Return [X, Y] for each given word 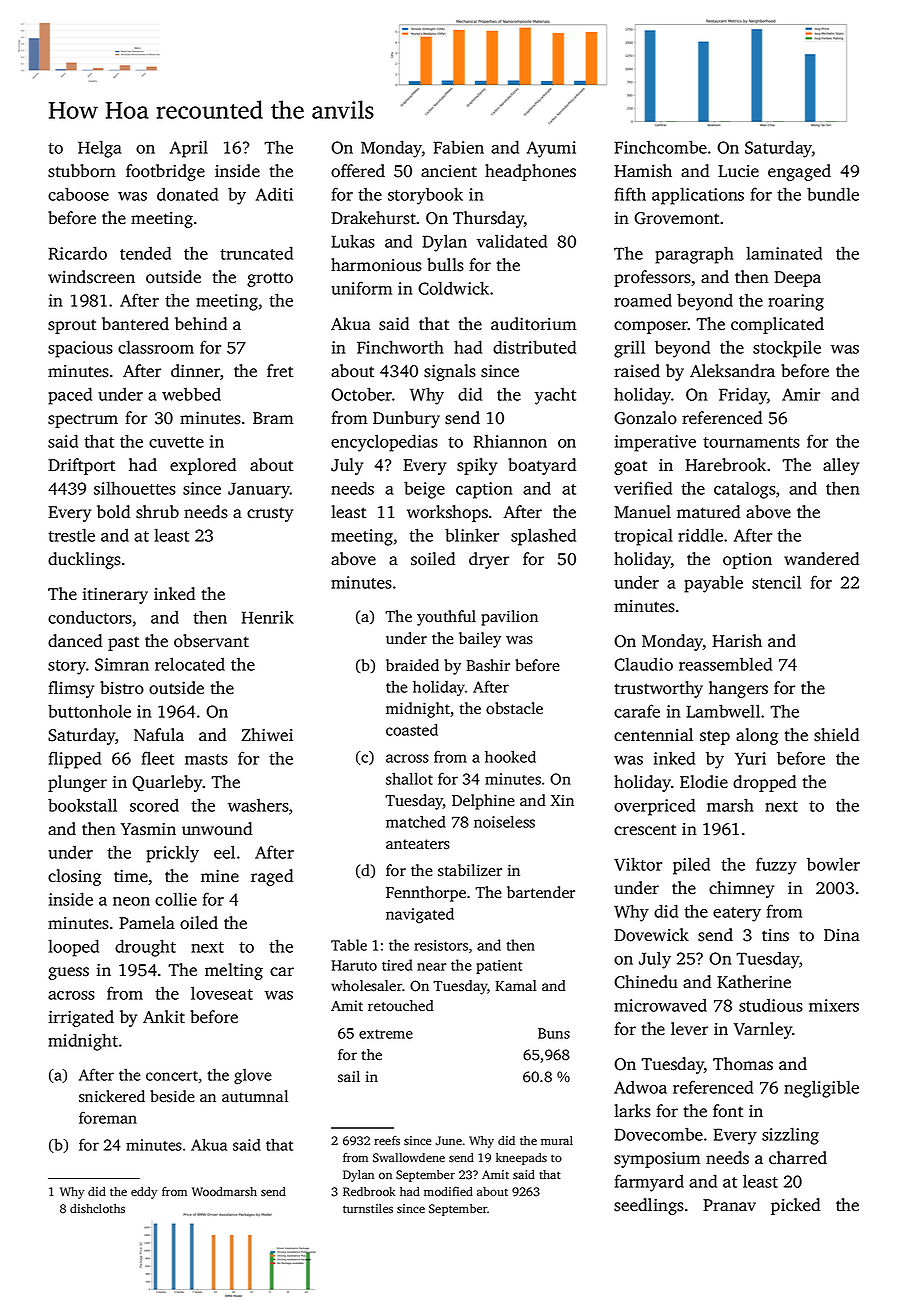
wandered [821, 559]
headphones [530, 172]
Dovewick [651, 935]
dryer [489, 560]
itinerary [115, 595]
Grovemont [676, 218]
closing [75, 877]
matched [416, 821]
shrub [157, 512]
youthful [446, 618]
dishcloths [97, 1209]
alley [841, 466]
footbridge [165, 172]
